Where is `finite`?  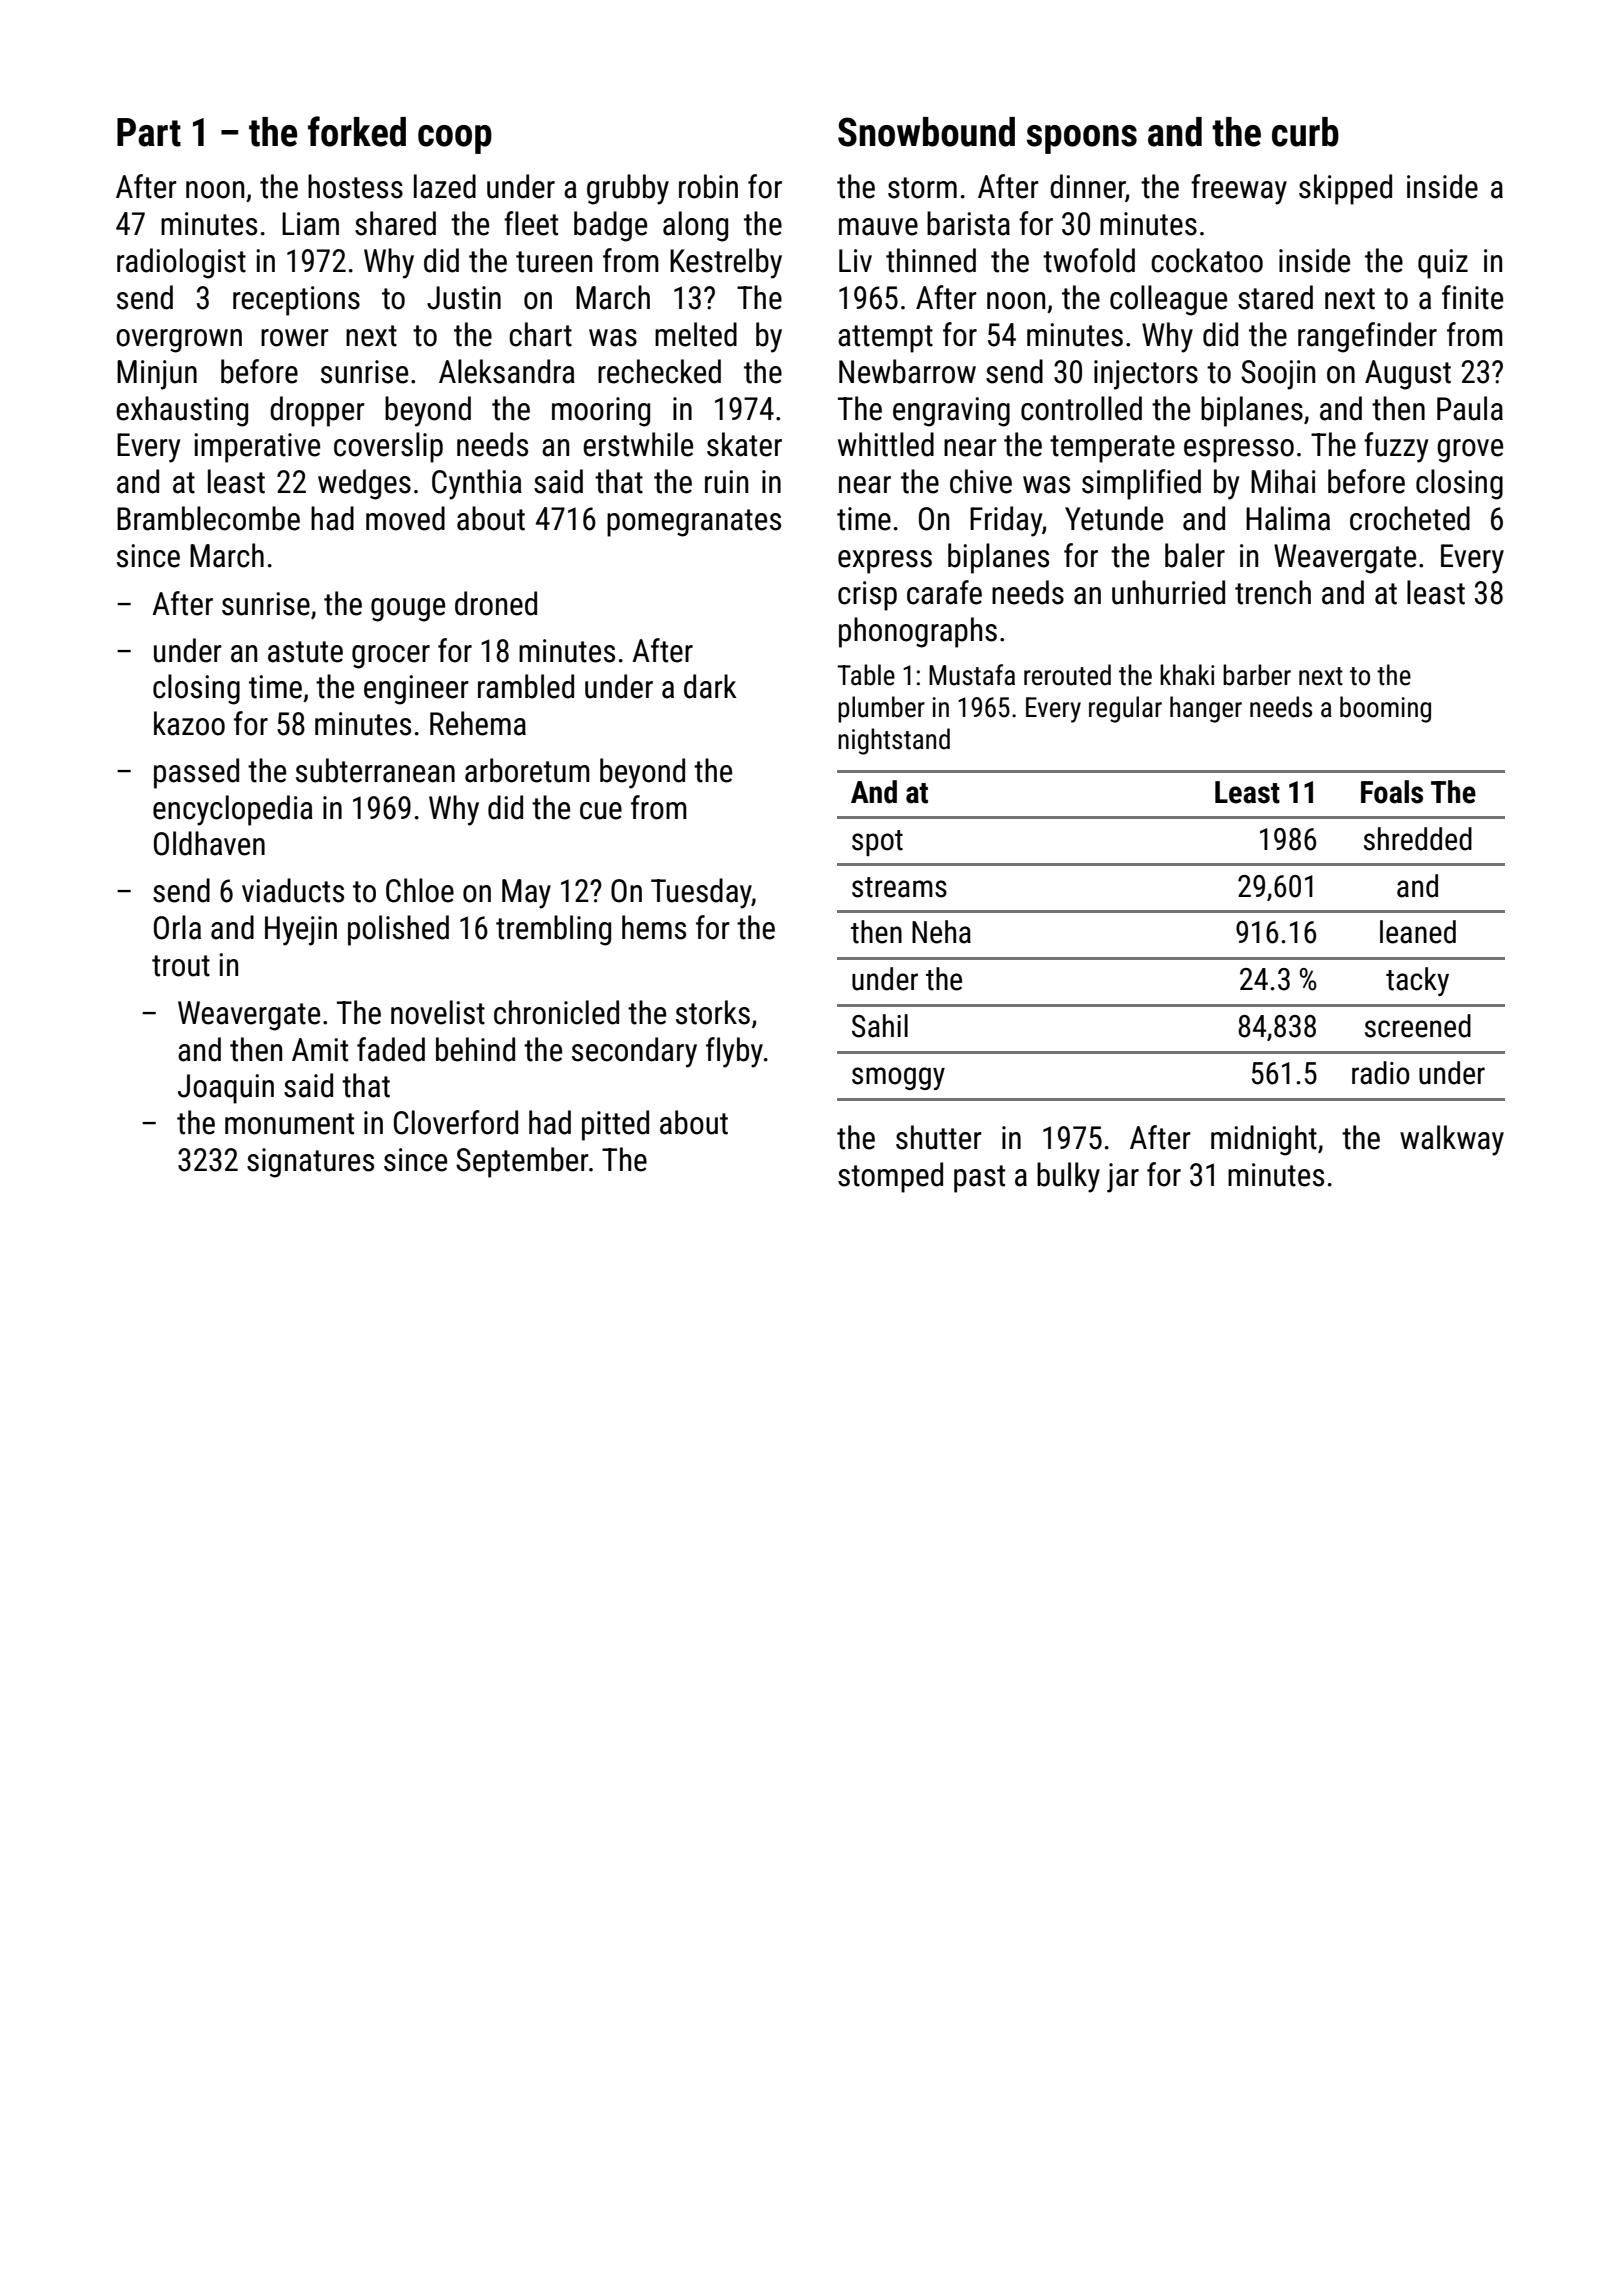 finite is located at coordinates (1472, 297).
